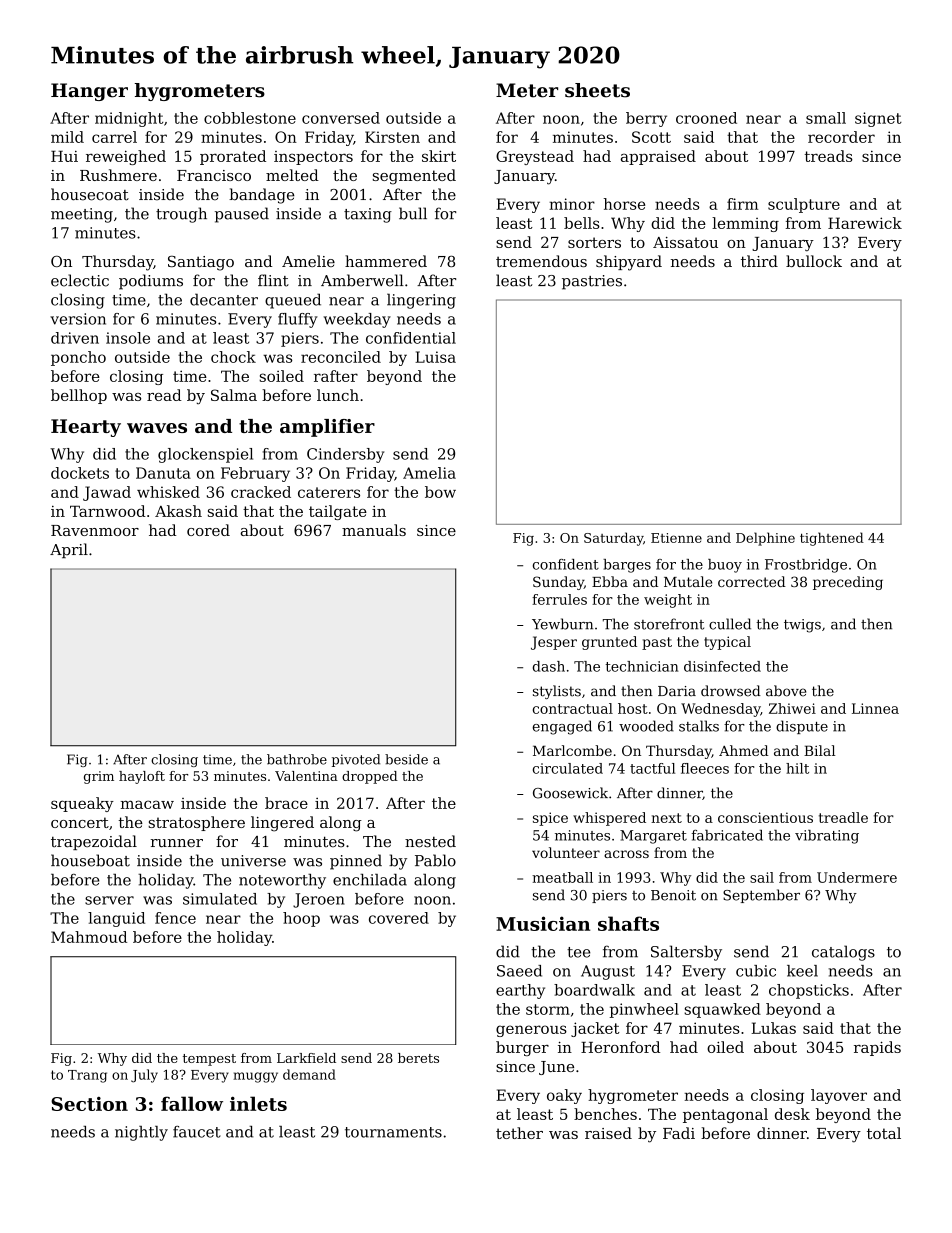 This screenshot has width=952, height=1233. Describe the element at coordinates (802, 626) in the screenshot. I see `twigs` at that location.
